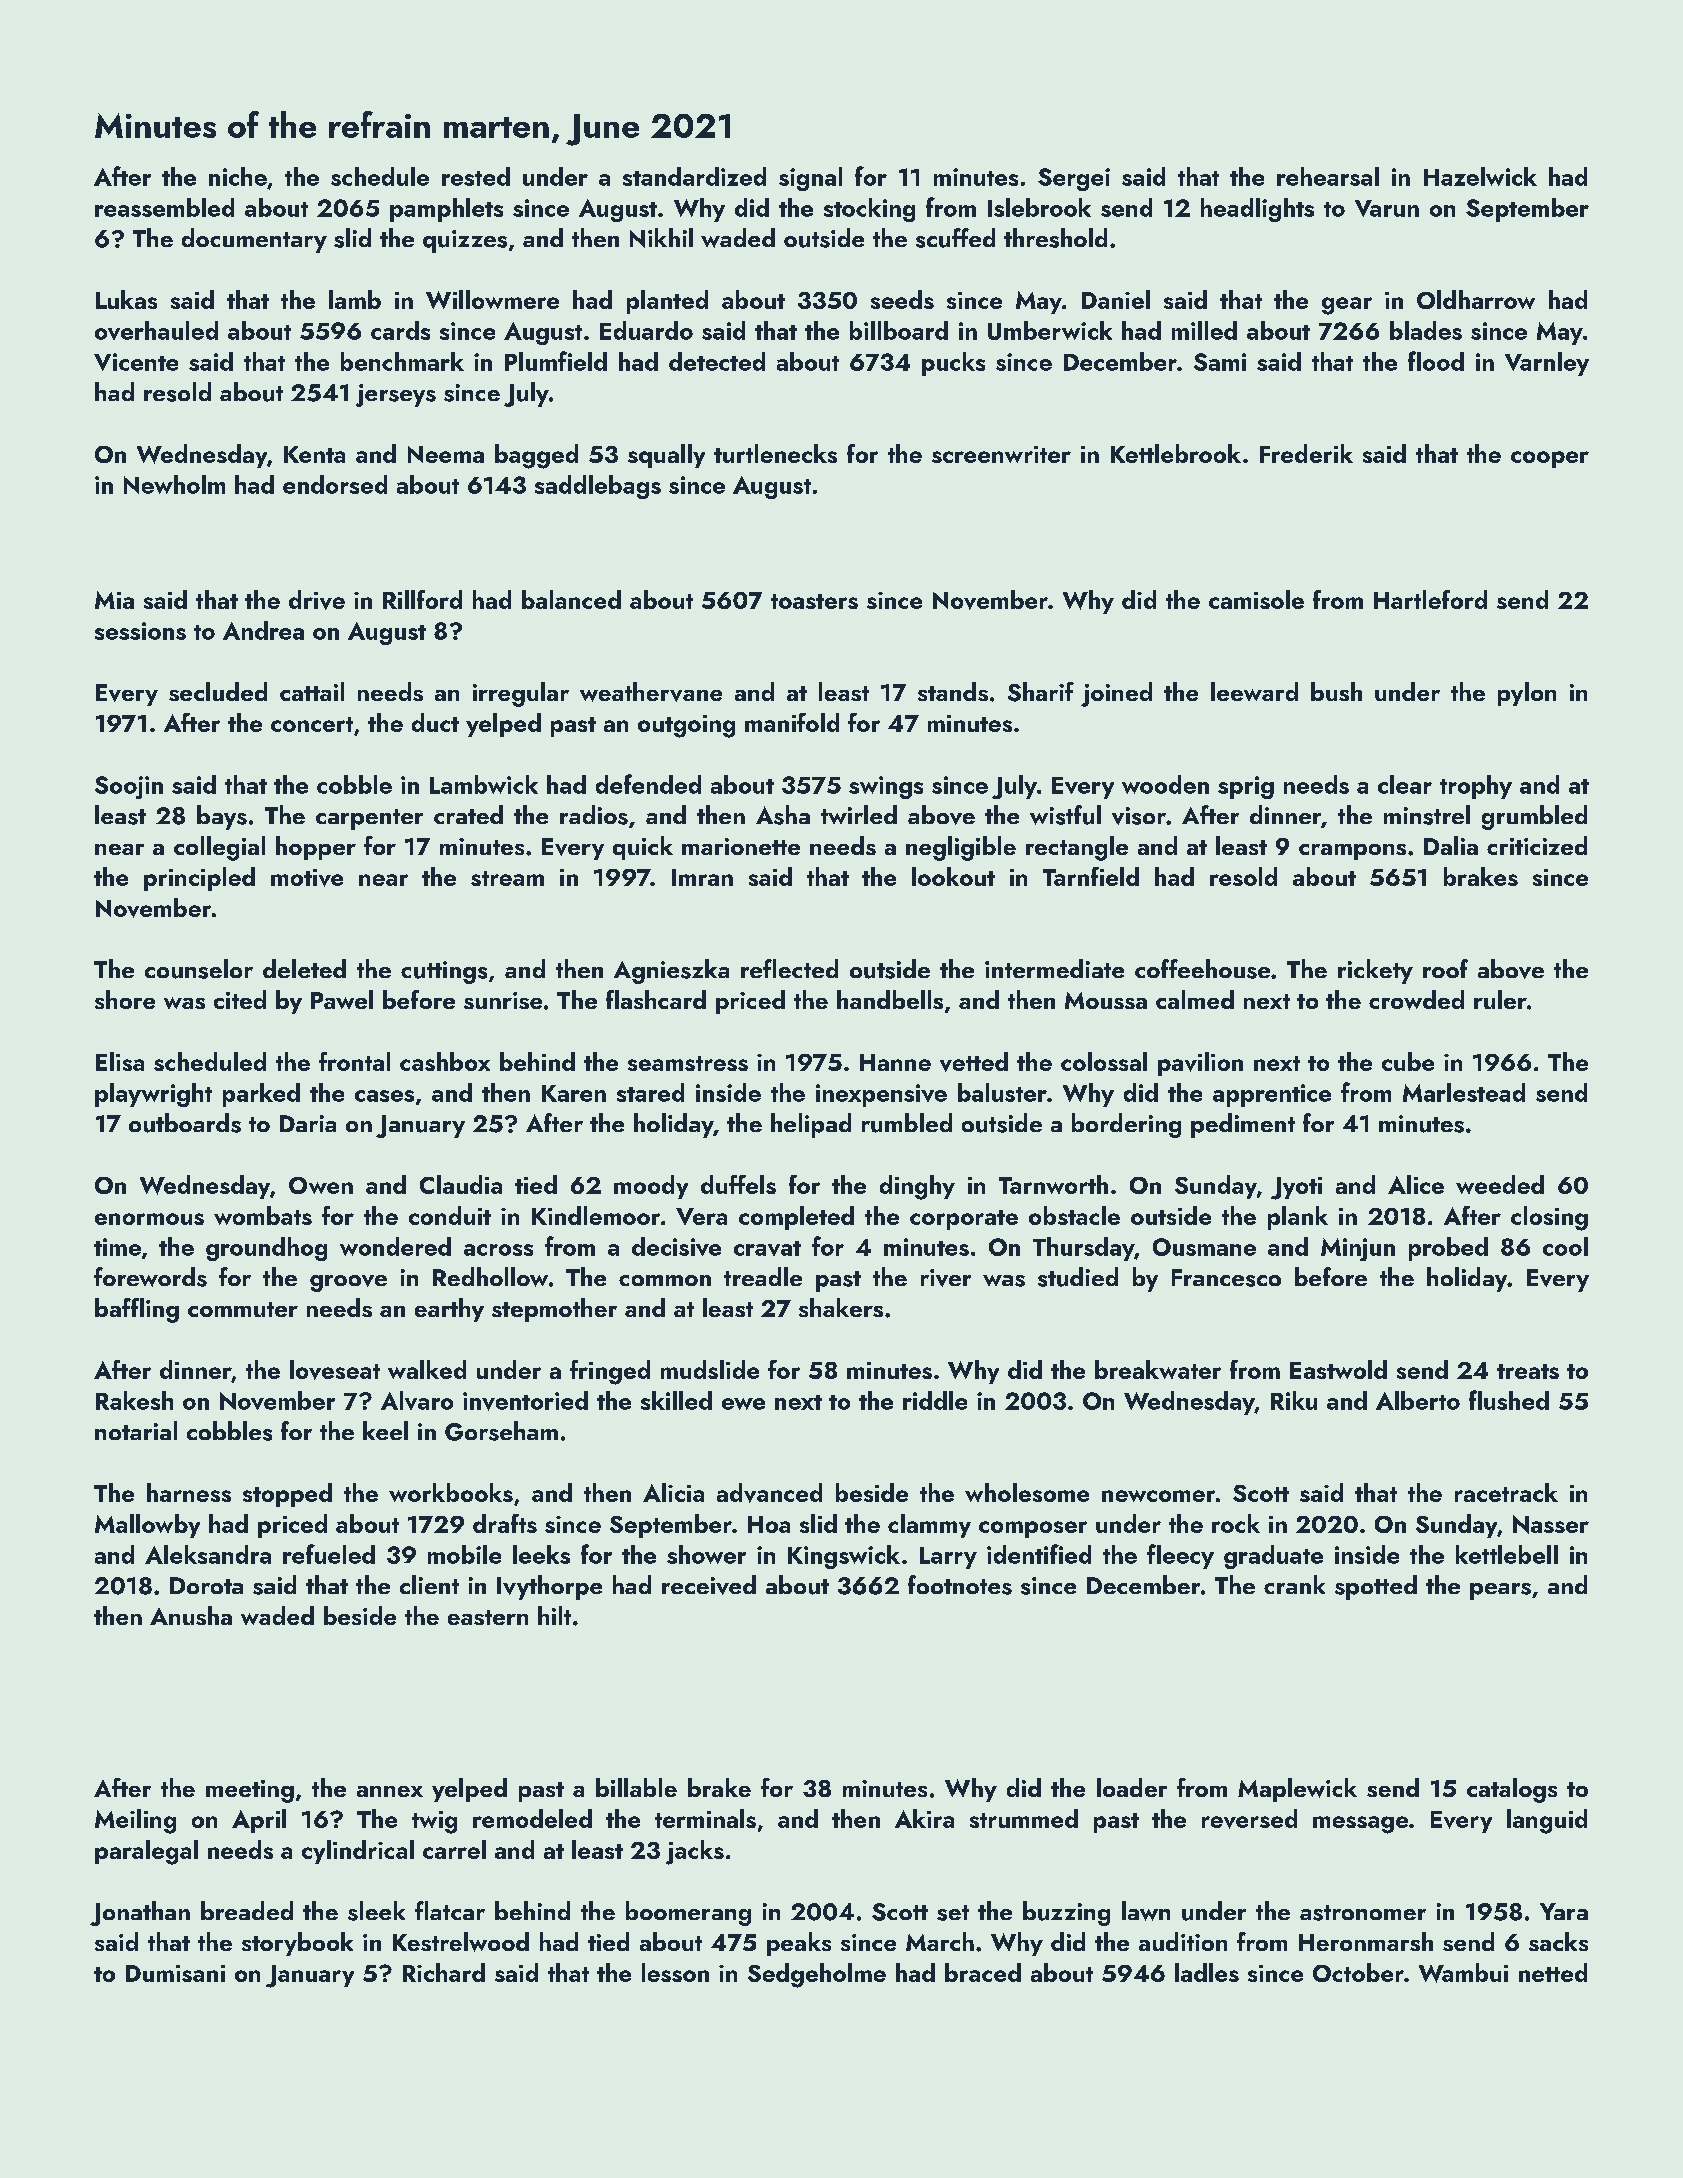 The image size is (1683, 2178). Describe the element at coordinates (1445, 968) in the screenshot. I see `roof` at that location.
